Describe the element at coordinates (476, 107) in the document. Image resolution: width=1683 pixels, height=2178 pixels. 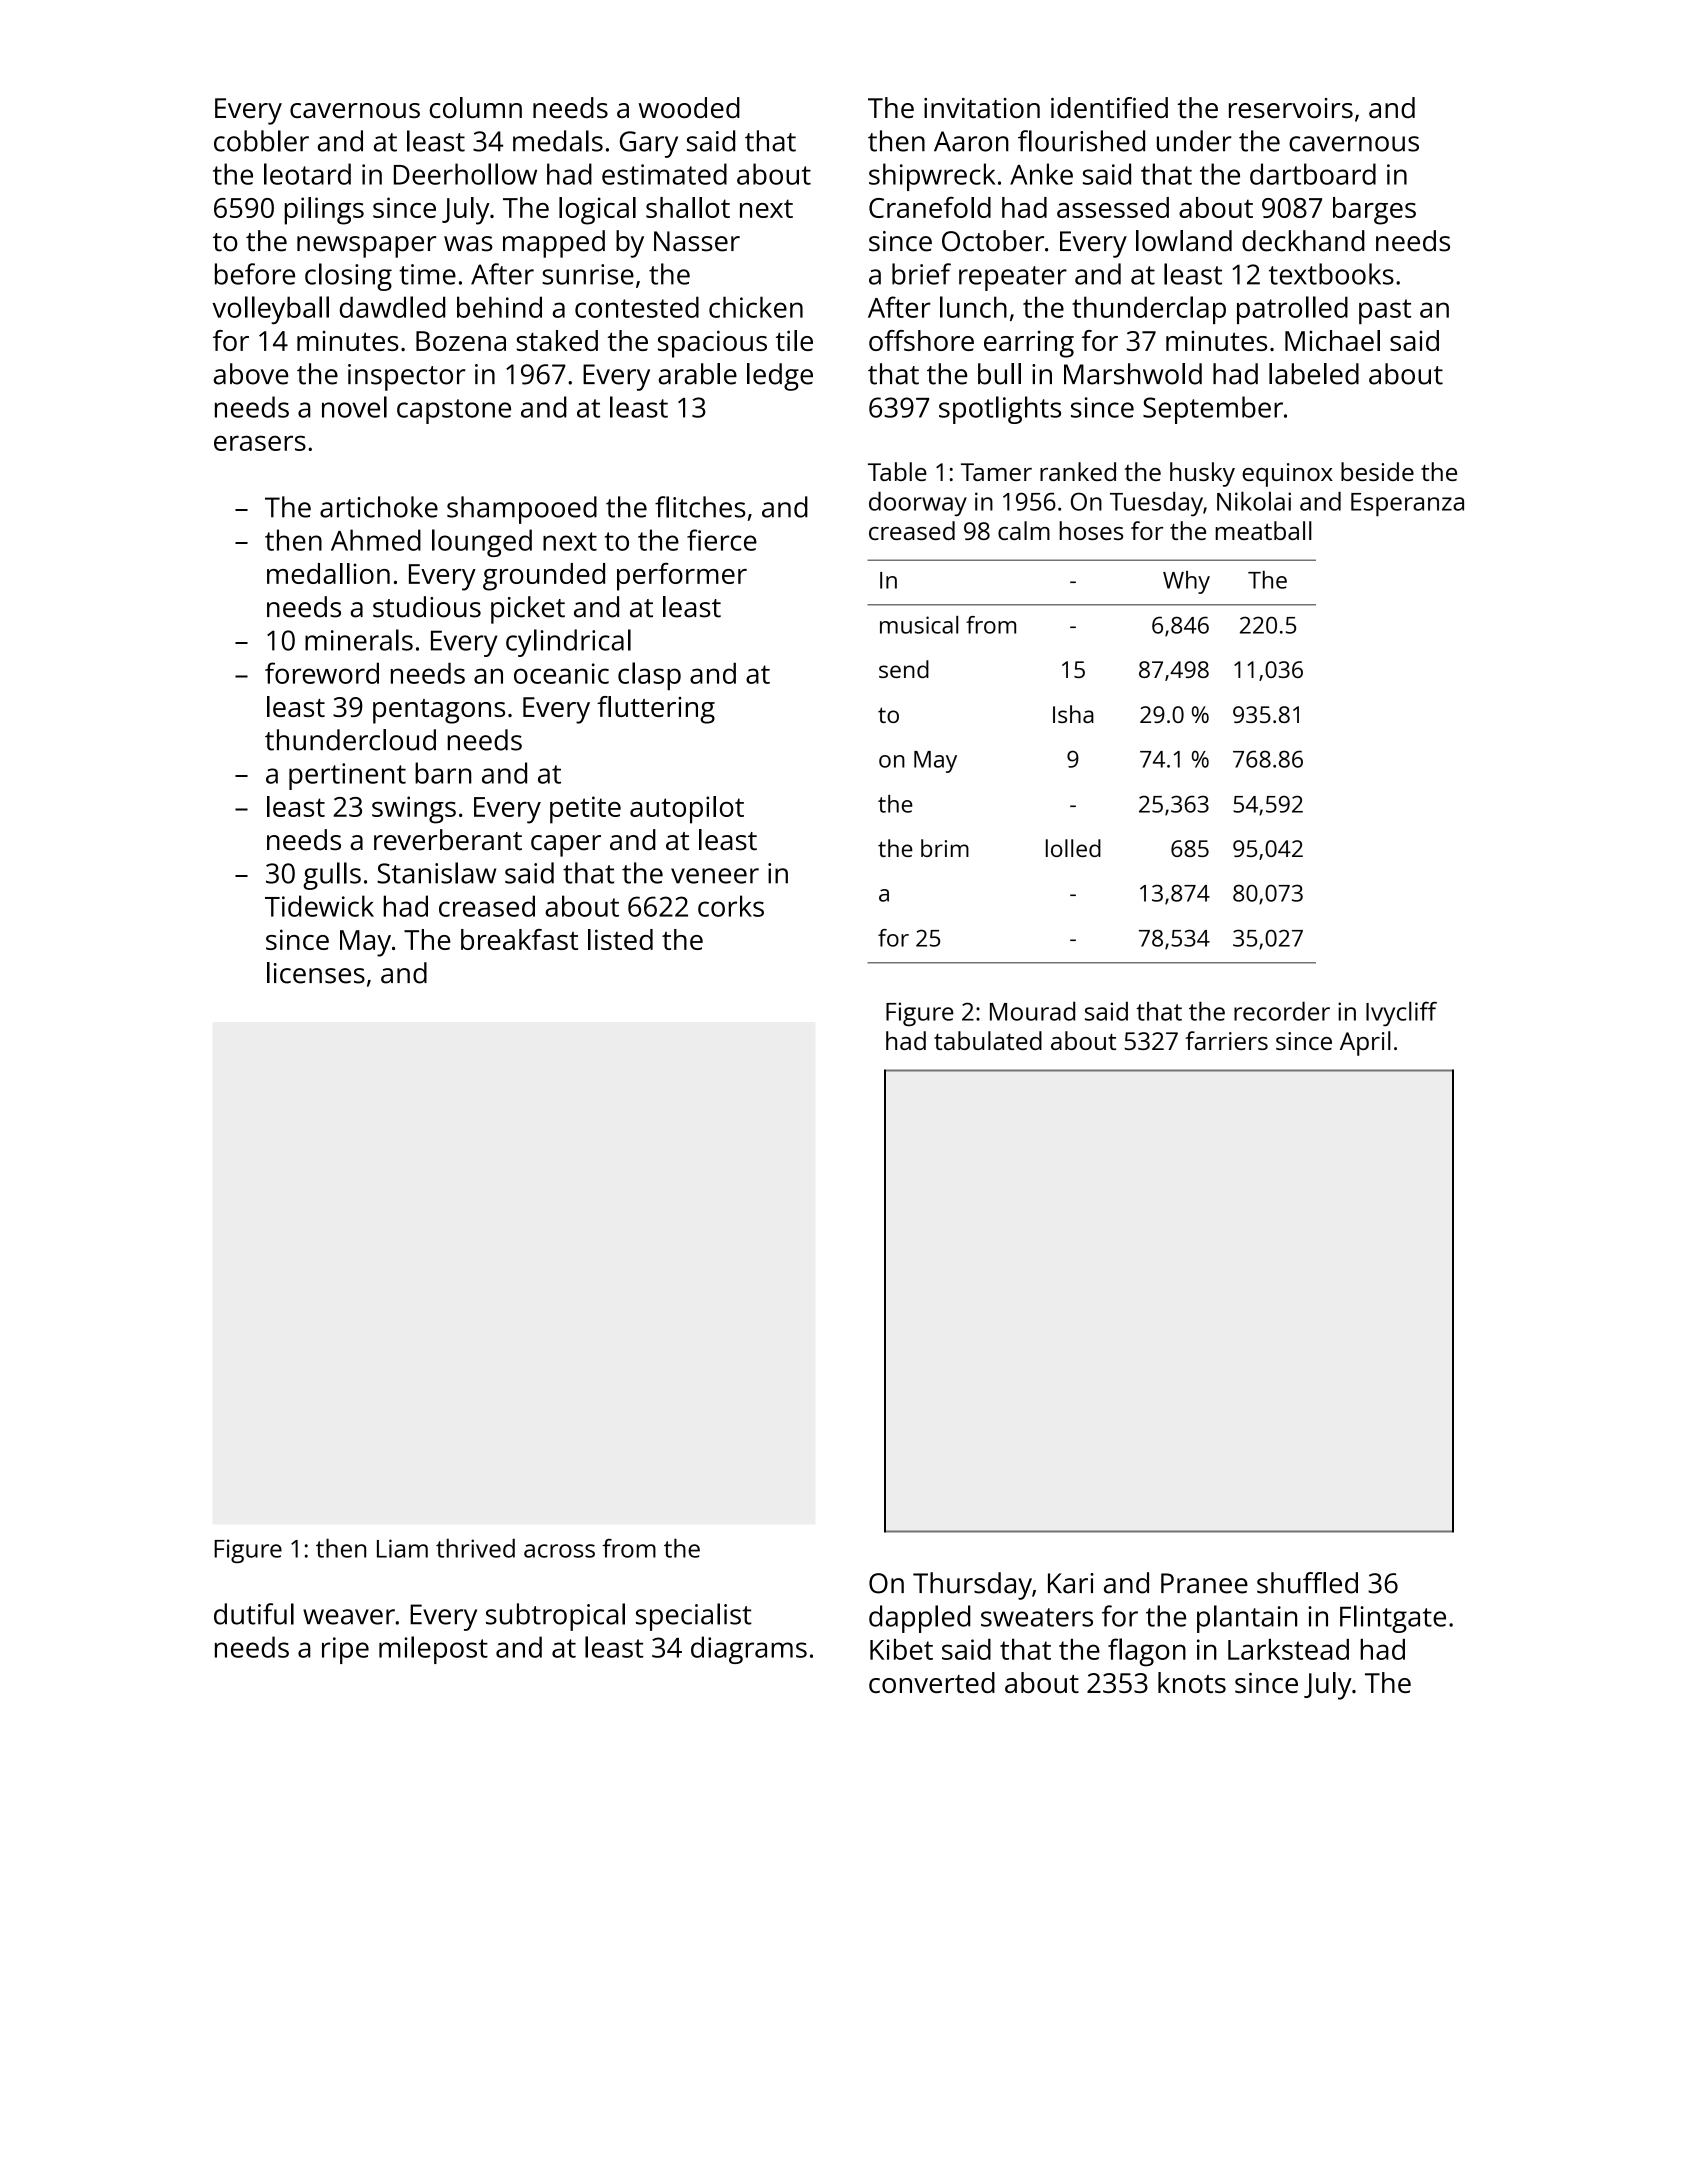
I see `column` at that location.
